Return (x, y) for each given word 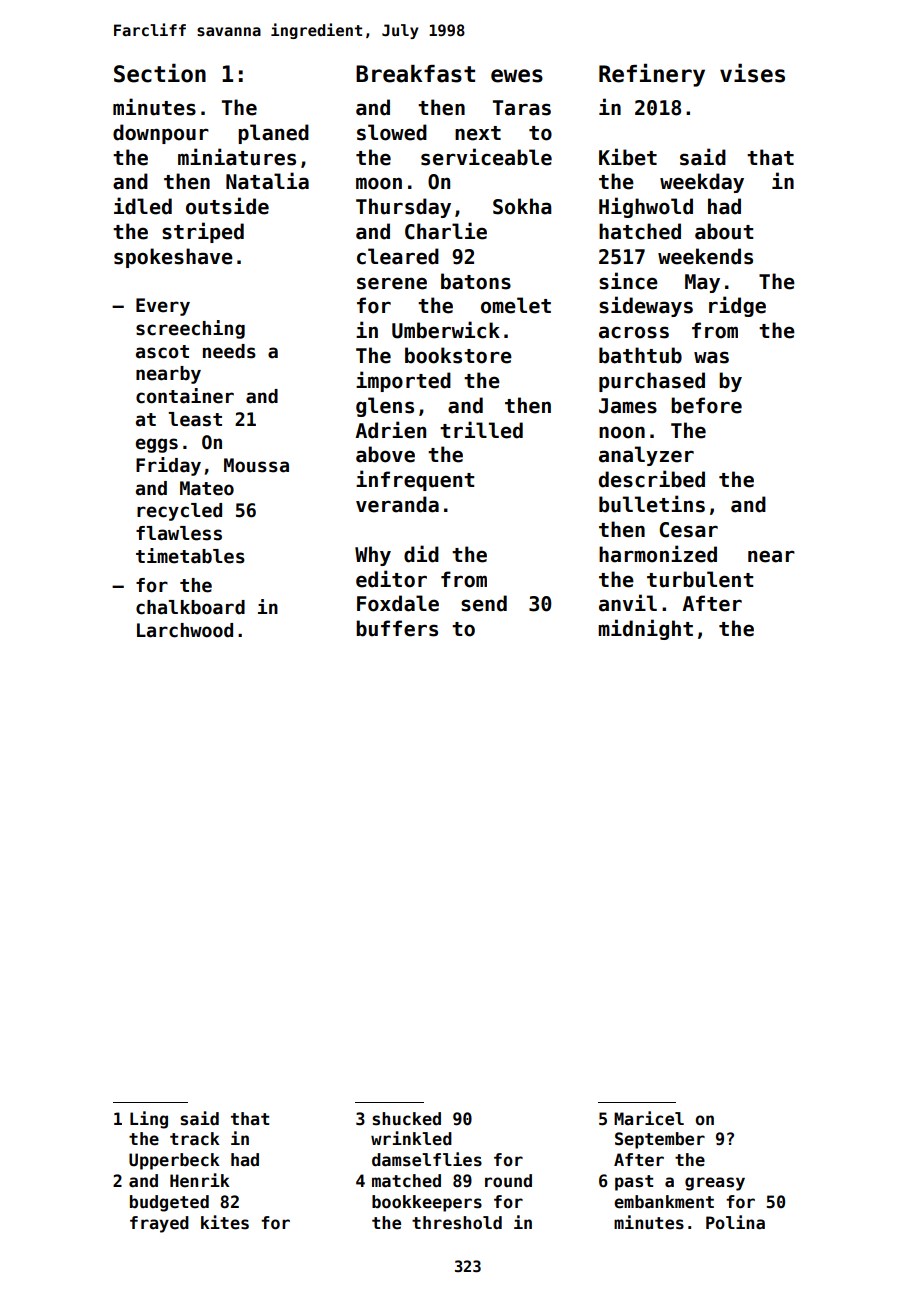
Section (160, 73)
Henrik (200, 1180)
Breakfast (415, 74)
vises (752, 73)
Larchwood (185, 630)
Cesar (688, 530)
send (484, 603)
